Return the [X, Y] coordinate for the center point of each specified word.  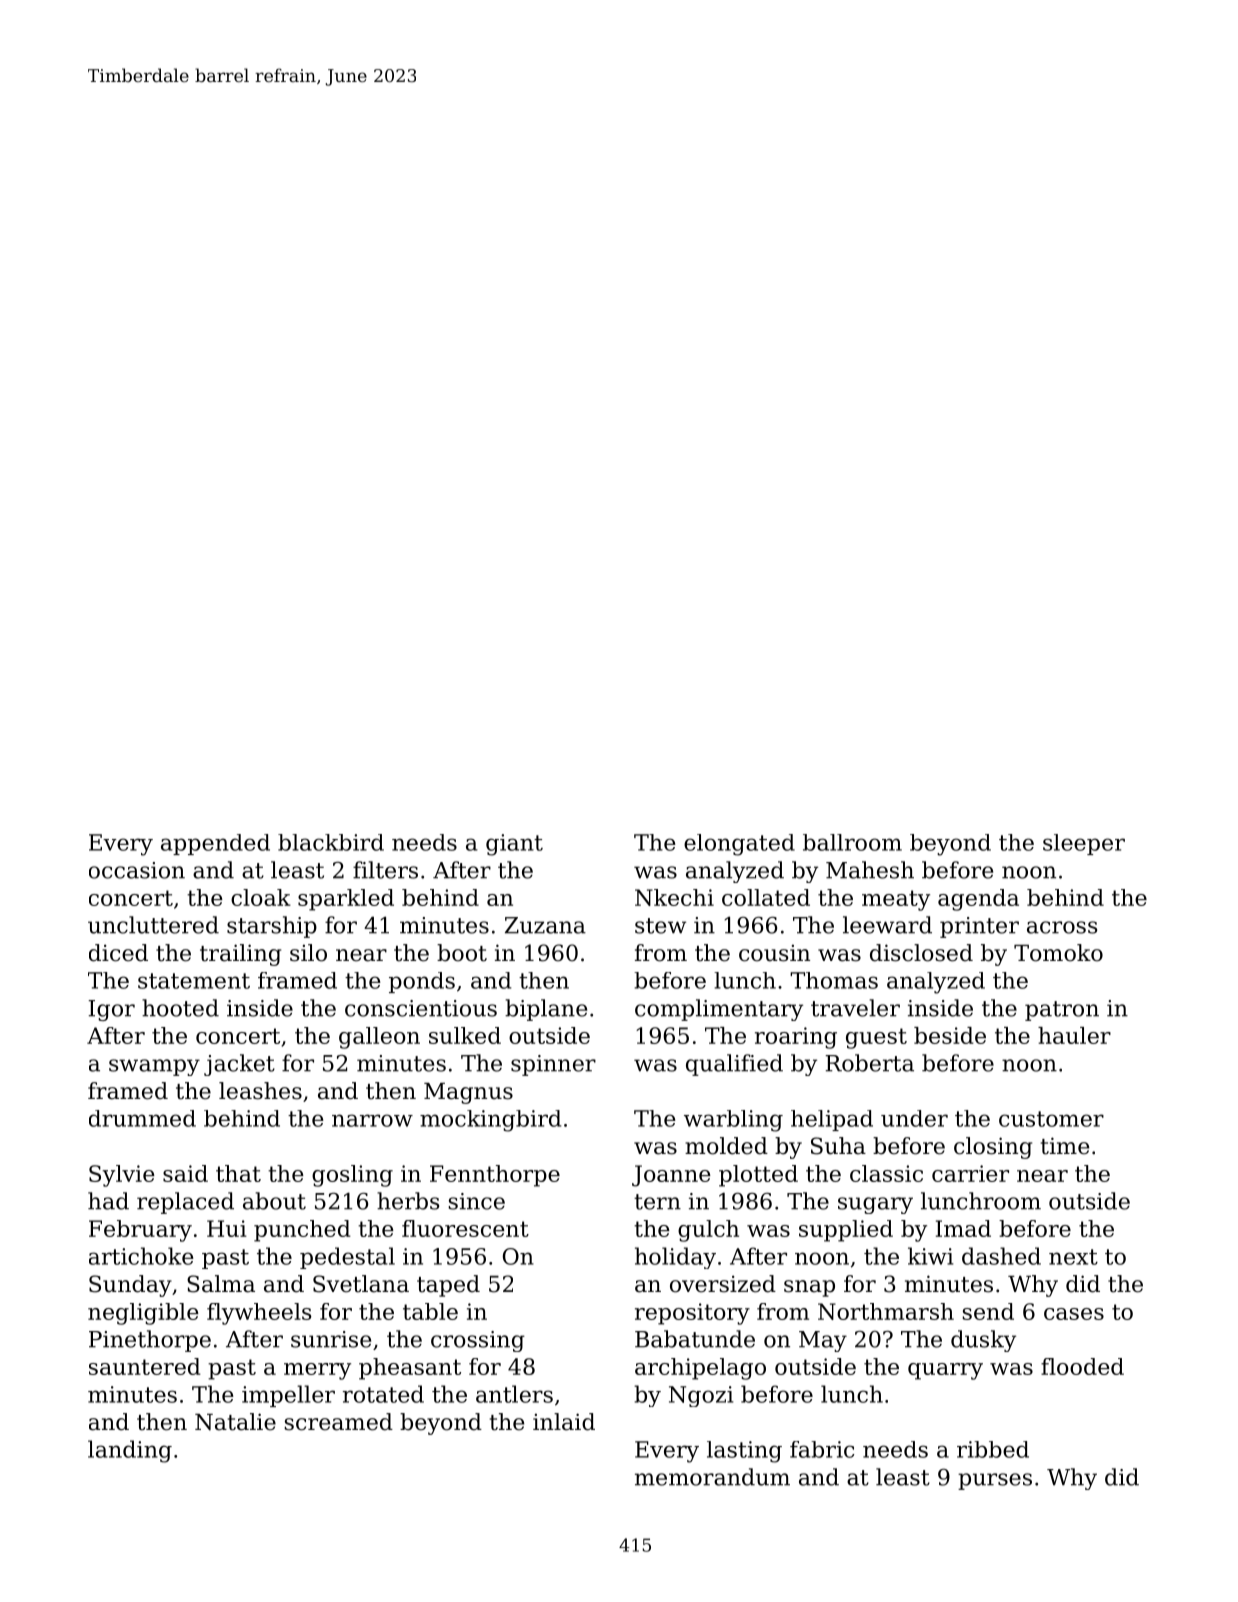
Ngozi [701, 1396]
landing [130, 1451]
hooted [180, 1008]
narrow [372, 1120]
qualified [734, 1065]
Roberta [869, 1063]
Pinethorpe [150, 1341]
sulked [465, 1035]
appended [215, 844]
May [823, 1341]
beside [950, 1035]
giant [514, 845]
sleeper [1084, 844]
